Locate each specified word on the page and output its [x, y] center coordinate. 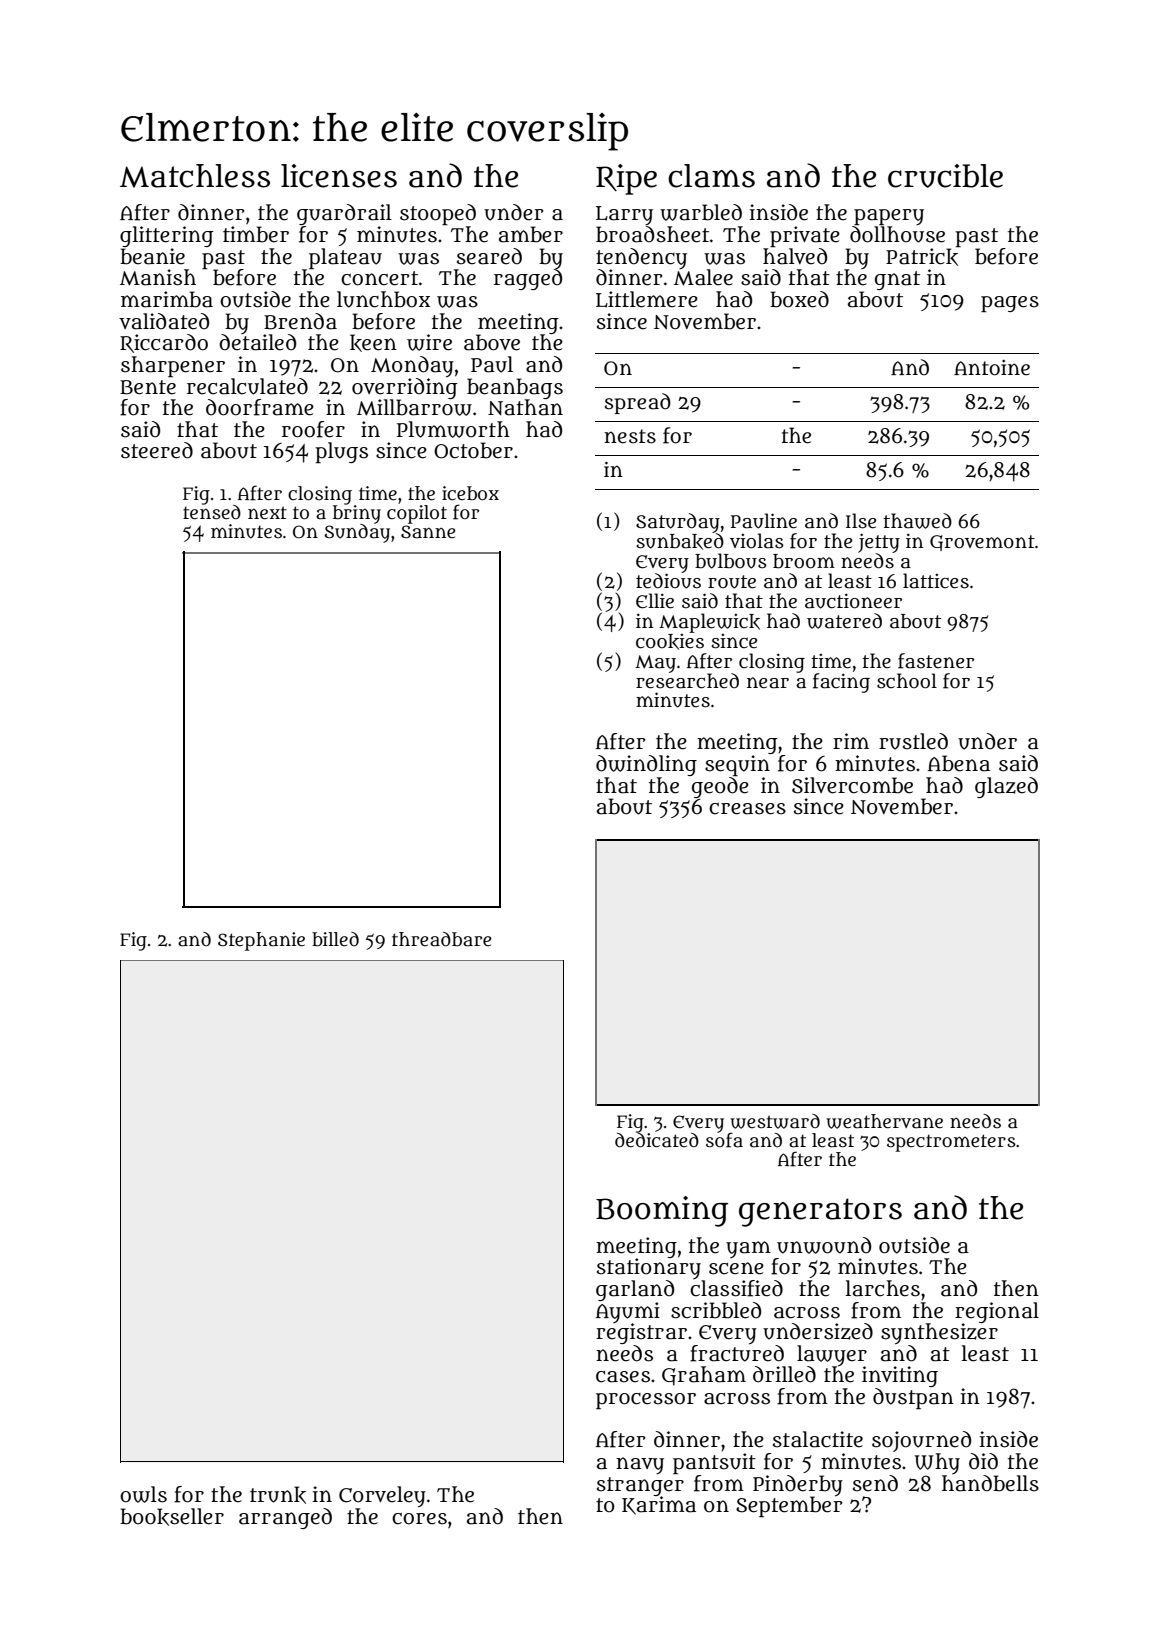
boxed [799, 299]
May [655, 664]
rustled [913, 741]
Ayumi [628, 1312]
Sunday [357, 533]
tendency [641, 258]
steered [157, 450]
